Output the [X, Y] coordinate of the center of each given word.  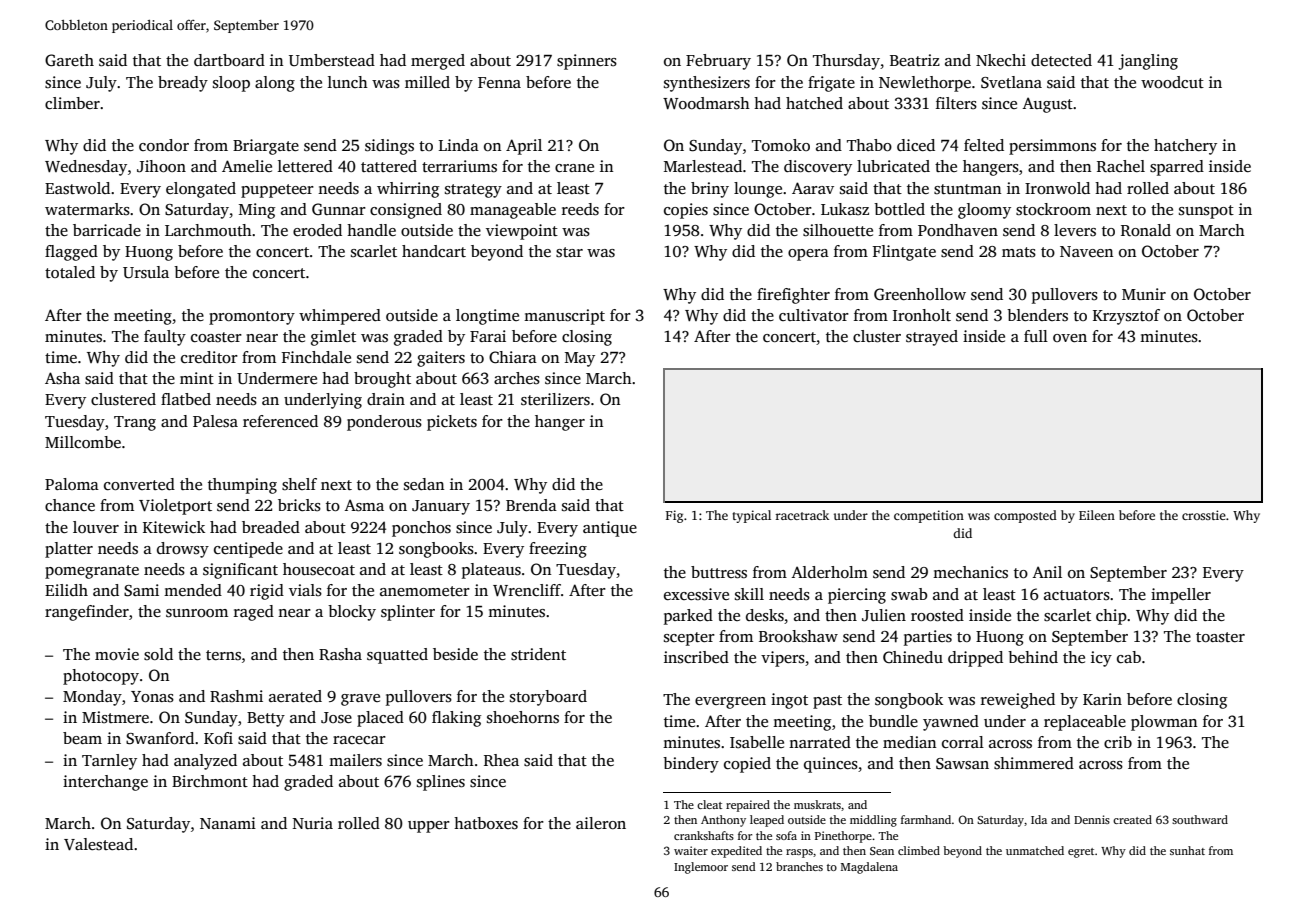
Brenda [531, 505]
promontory [252, 318]
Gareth [69, 60]
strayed [932, 338]
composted [1025, 516]
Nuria [312, 823]
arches [517, 378]
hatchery [1185, 147]
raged [254, 613]
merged [438, 62]
